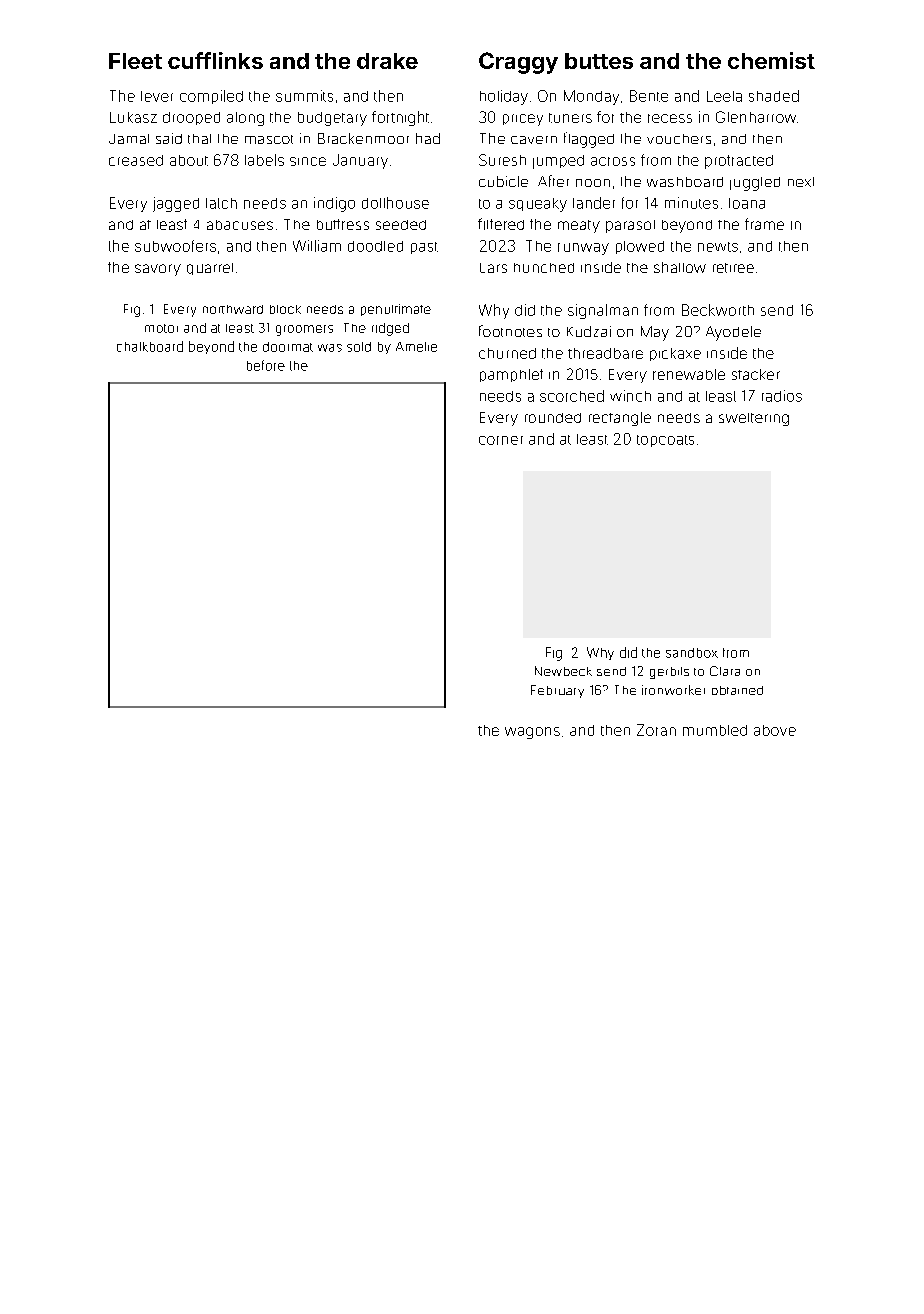 The width and height of the screenshot is (924, 1314). Describe the element at coordinates (501, 440) in the screenshot. I see `corner` at that location.
